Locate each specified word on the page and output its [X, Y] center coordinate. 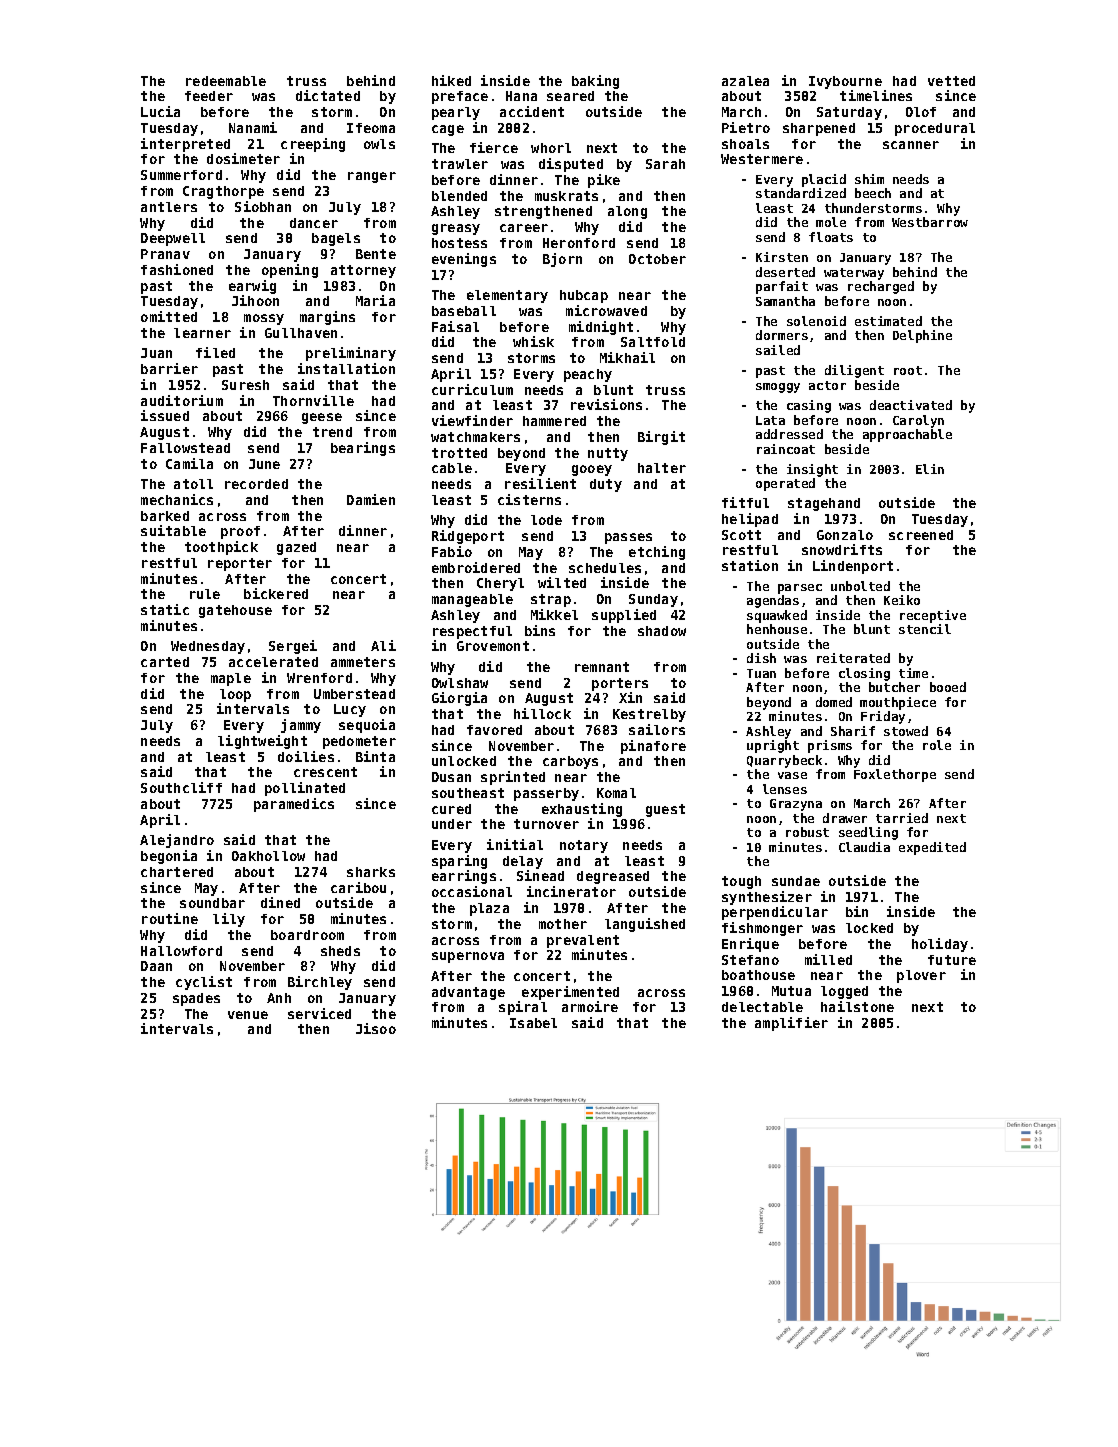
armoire [590, 1006]
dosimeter [243, 158]
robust [807, 832]
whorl [551, 148]
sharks [371, 872]
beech [873, 193]
